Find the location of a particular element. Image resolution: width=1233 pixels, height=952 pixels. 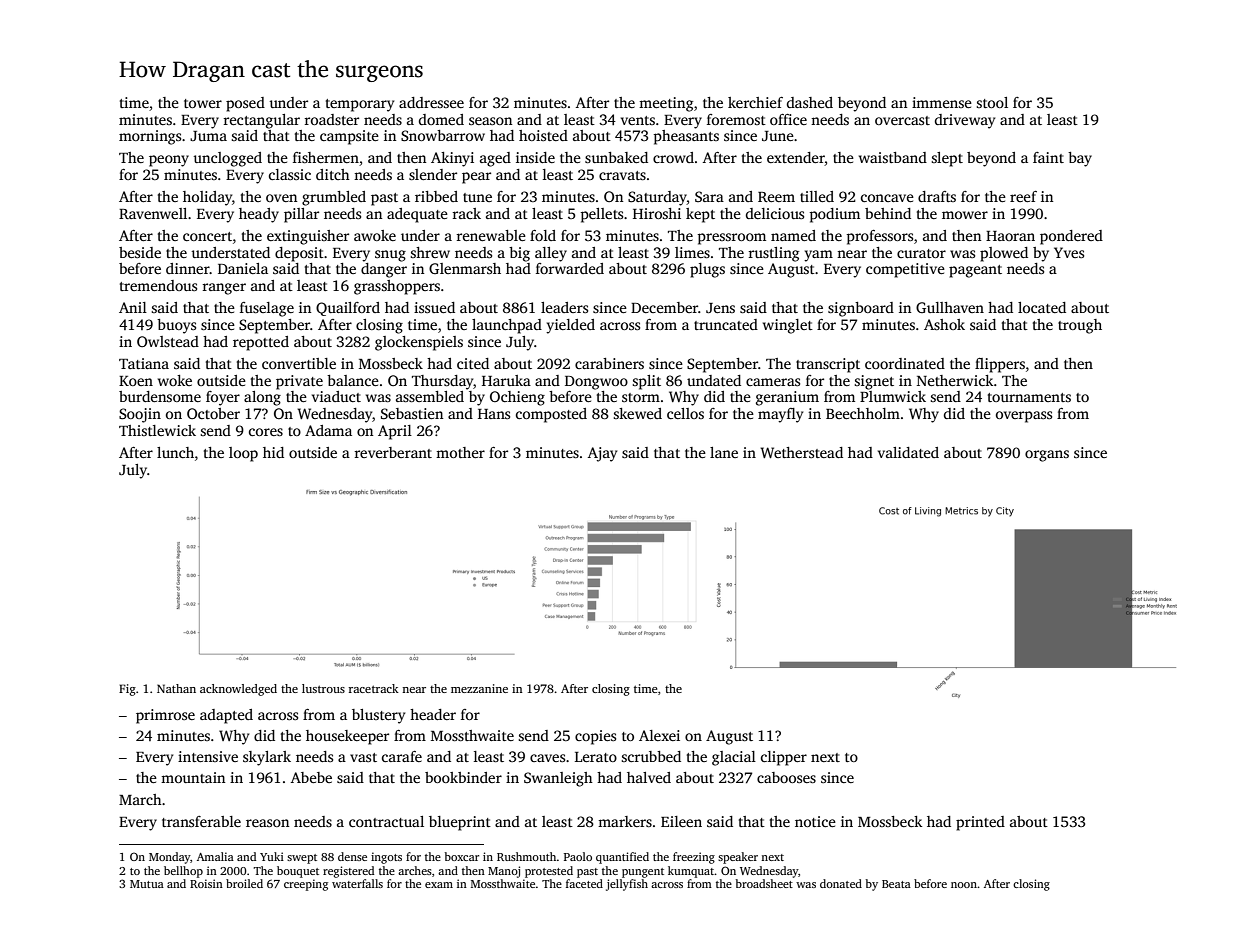

ranger is located at coordinates (224, 289).
